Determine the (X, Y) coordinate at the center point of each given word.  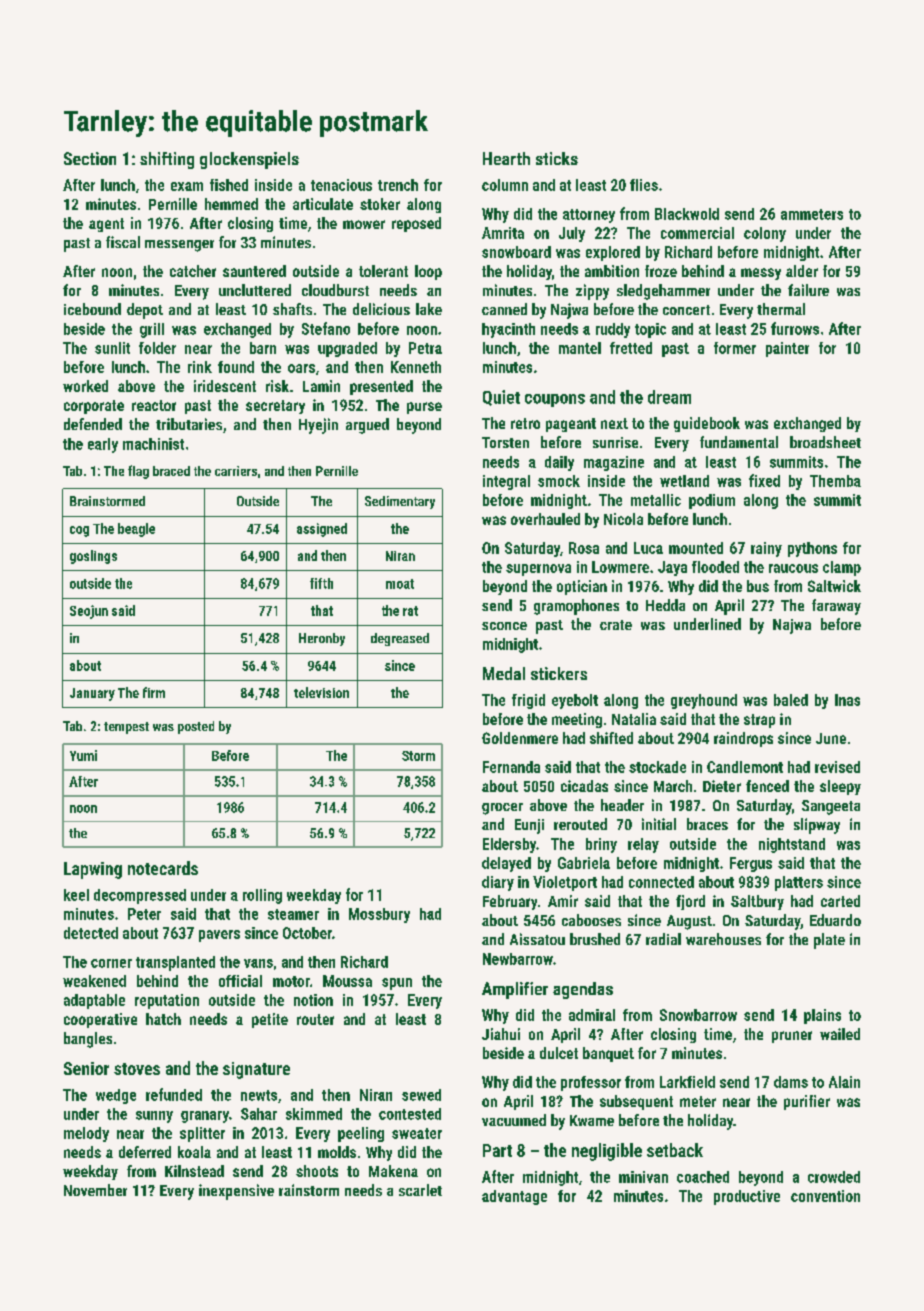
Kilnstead (194, 1171)
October (307, 933)
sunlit (112, 348)
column (505, 185)
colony (765, 234)
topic (650, 330)
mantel (580, 348)
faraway (836, 607)
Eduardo (835, 920)
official (240, 981)
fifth (321, 583)
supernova (538, 570)
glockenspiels (249, 160)
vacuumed (514, 1120)
